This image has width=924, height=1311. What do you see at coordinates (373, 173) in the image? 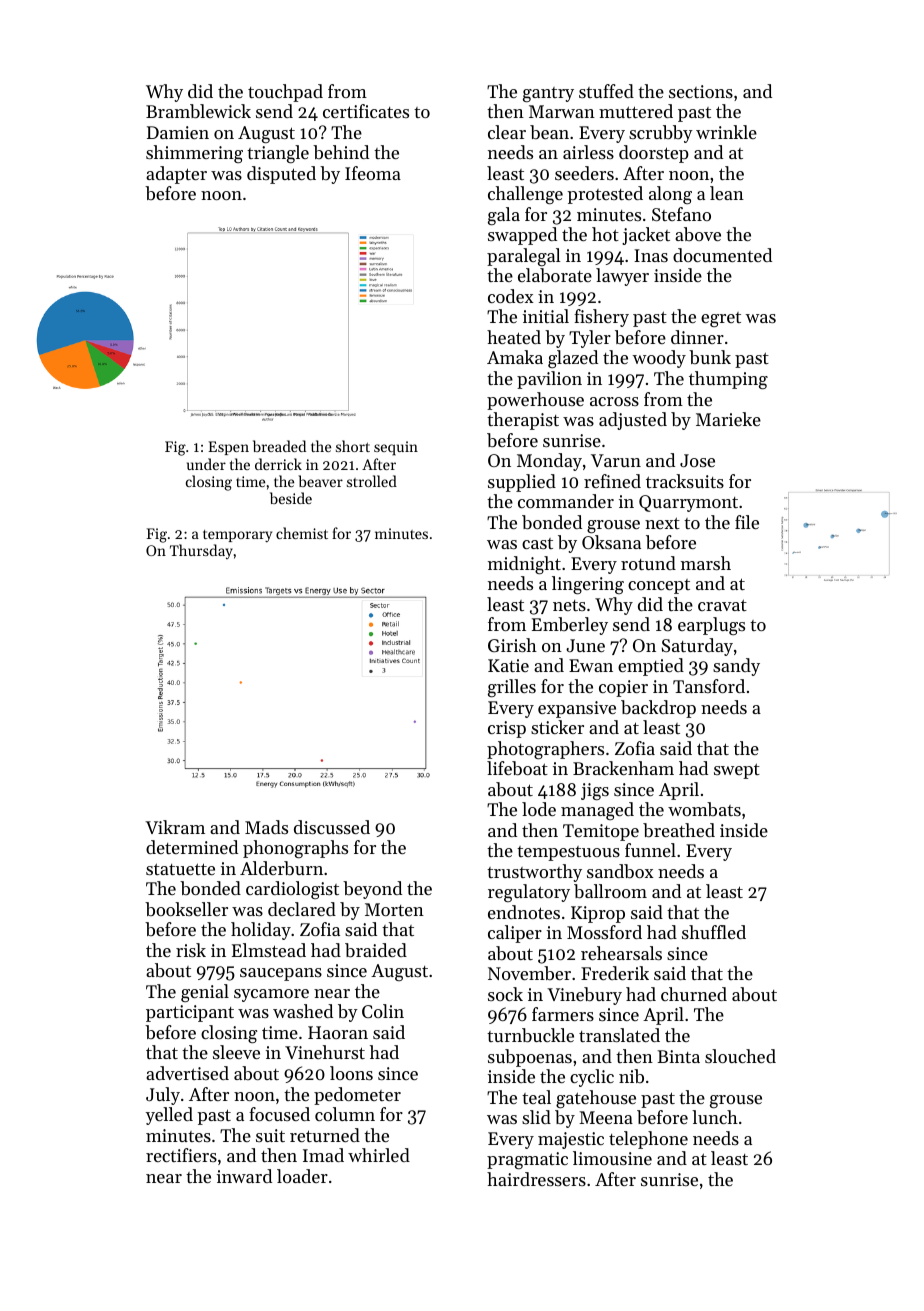
I see `Ifeoma` at bounding box center [373, 173].
